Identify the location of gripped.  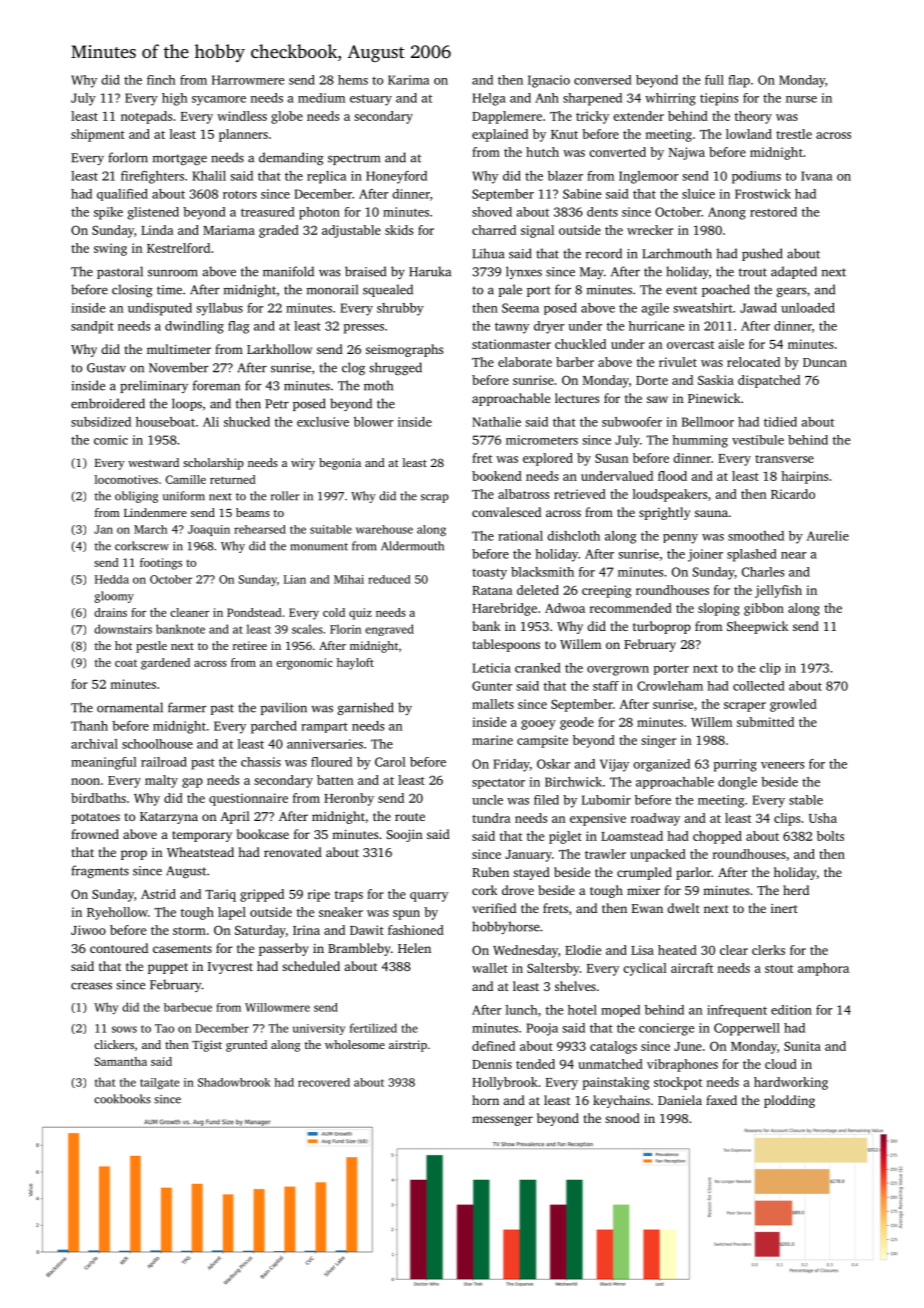
(262, 895).
